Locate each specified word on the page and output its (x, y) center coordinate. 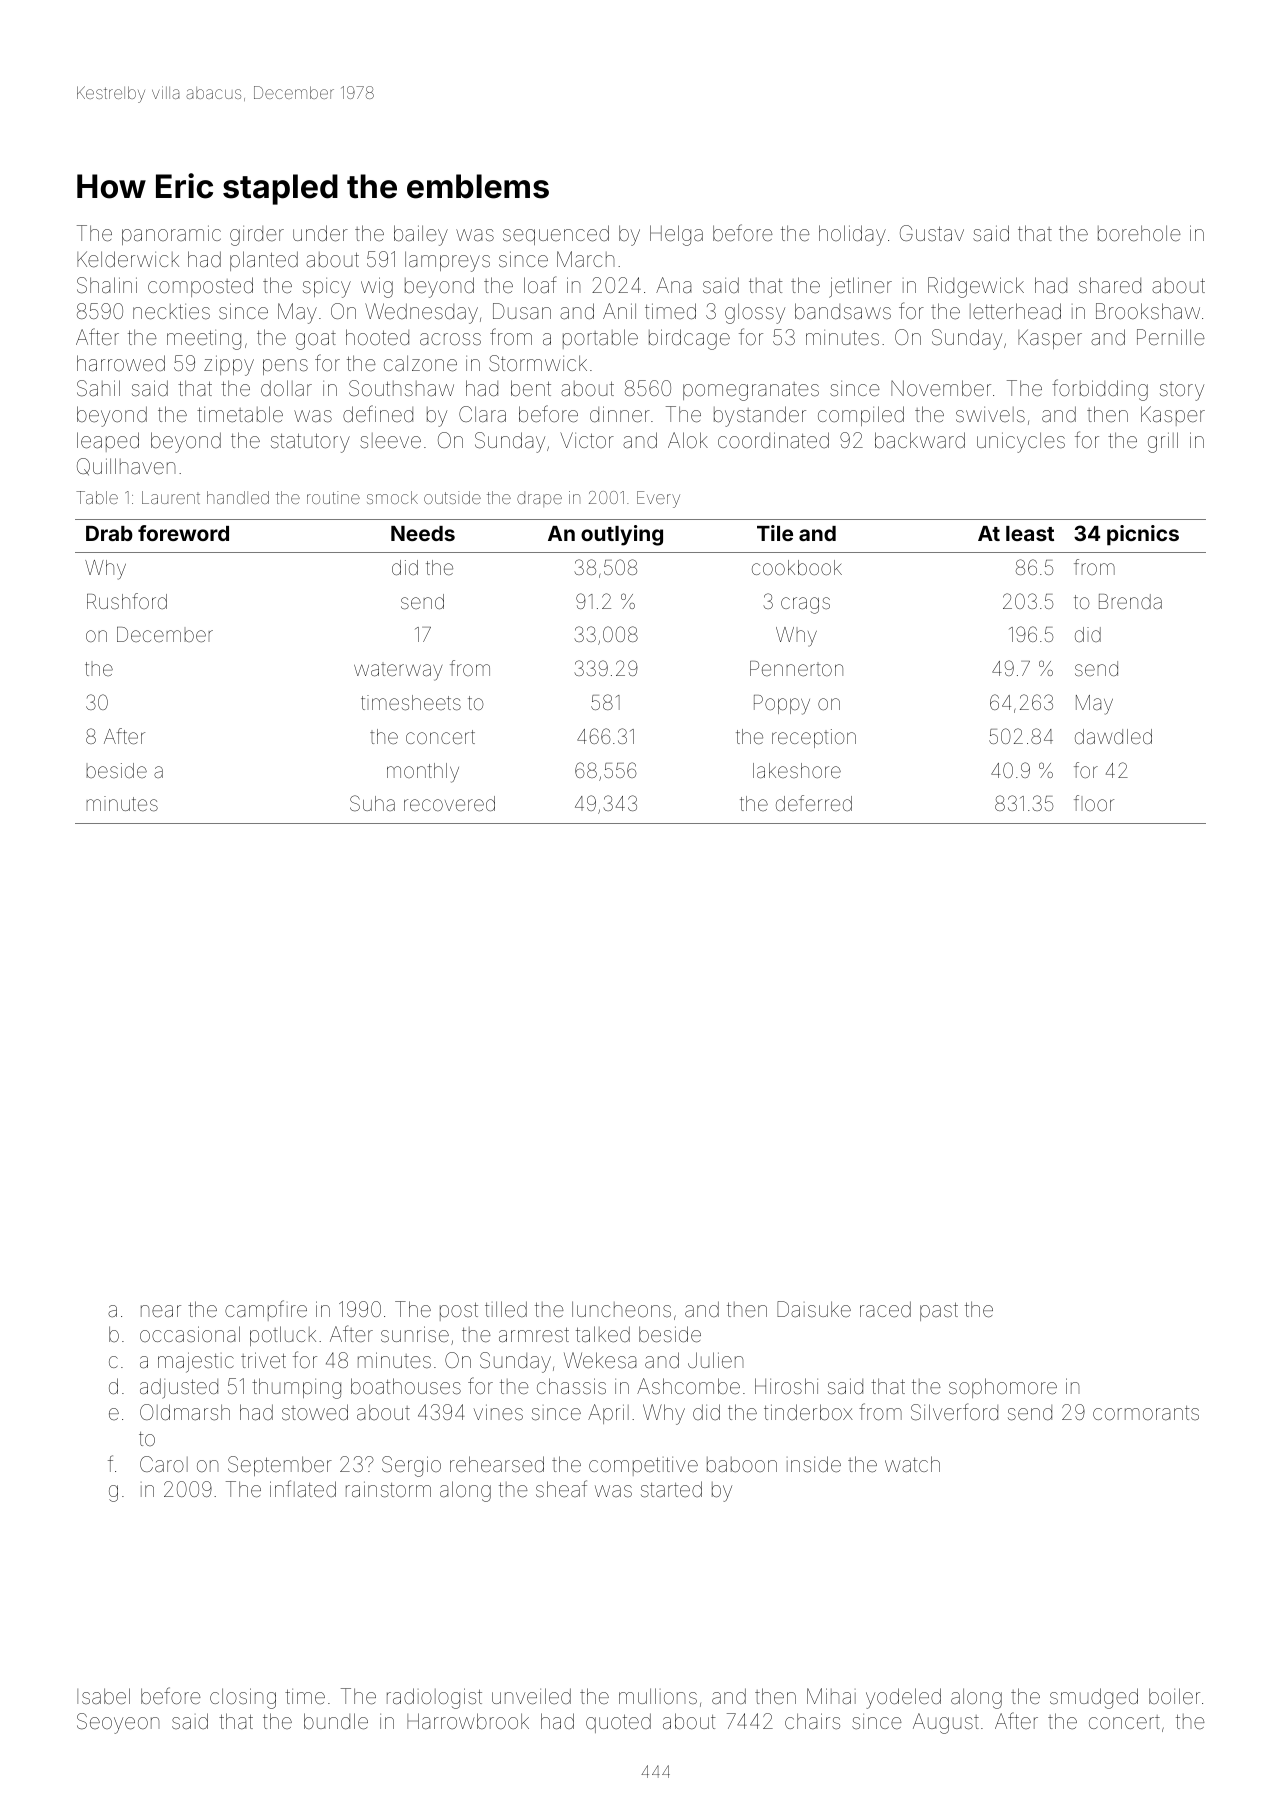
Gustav (932, 233)
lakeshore (797, 770)
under (320, 233)
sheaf (561, 1489)
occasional (190, 1334)
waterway (398, 672)
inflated (303, 1489)
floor (1094, 803)
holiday (852, 235)
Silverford (954, 1412)
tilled (506, 1309)
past (939, 1311)
